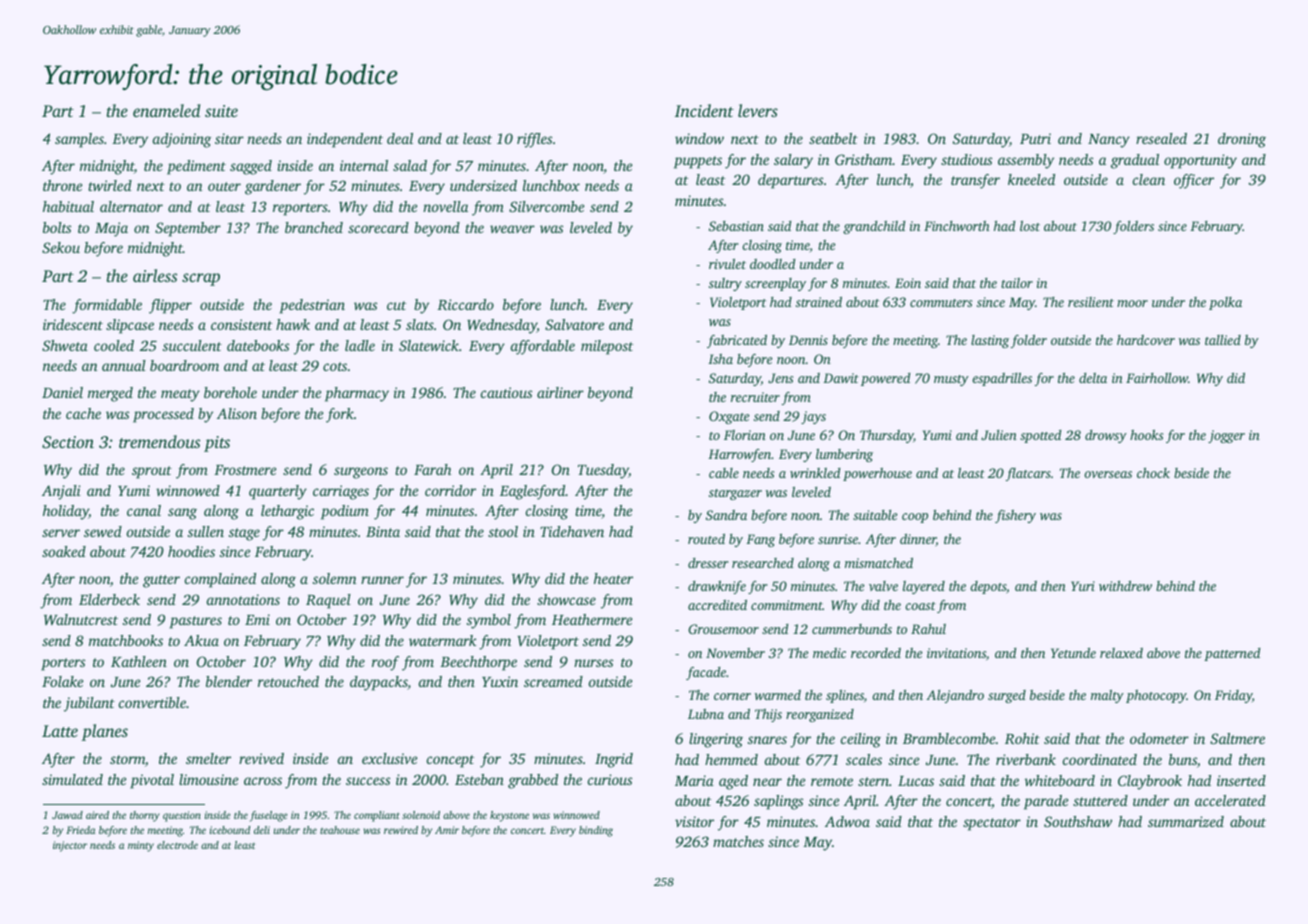  Describe the element at coordinates (1125, 586) in the image. I see `withdrew` at that location.
